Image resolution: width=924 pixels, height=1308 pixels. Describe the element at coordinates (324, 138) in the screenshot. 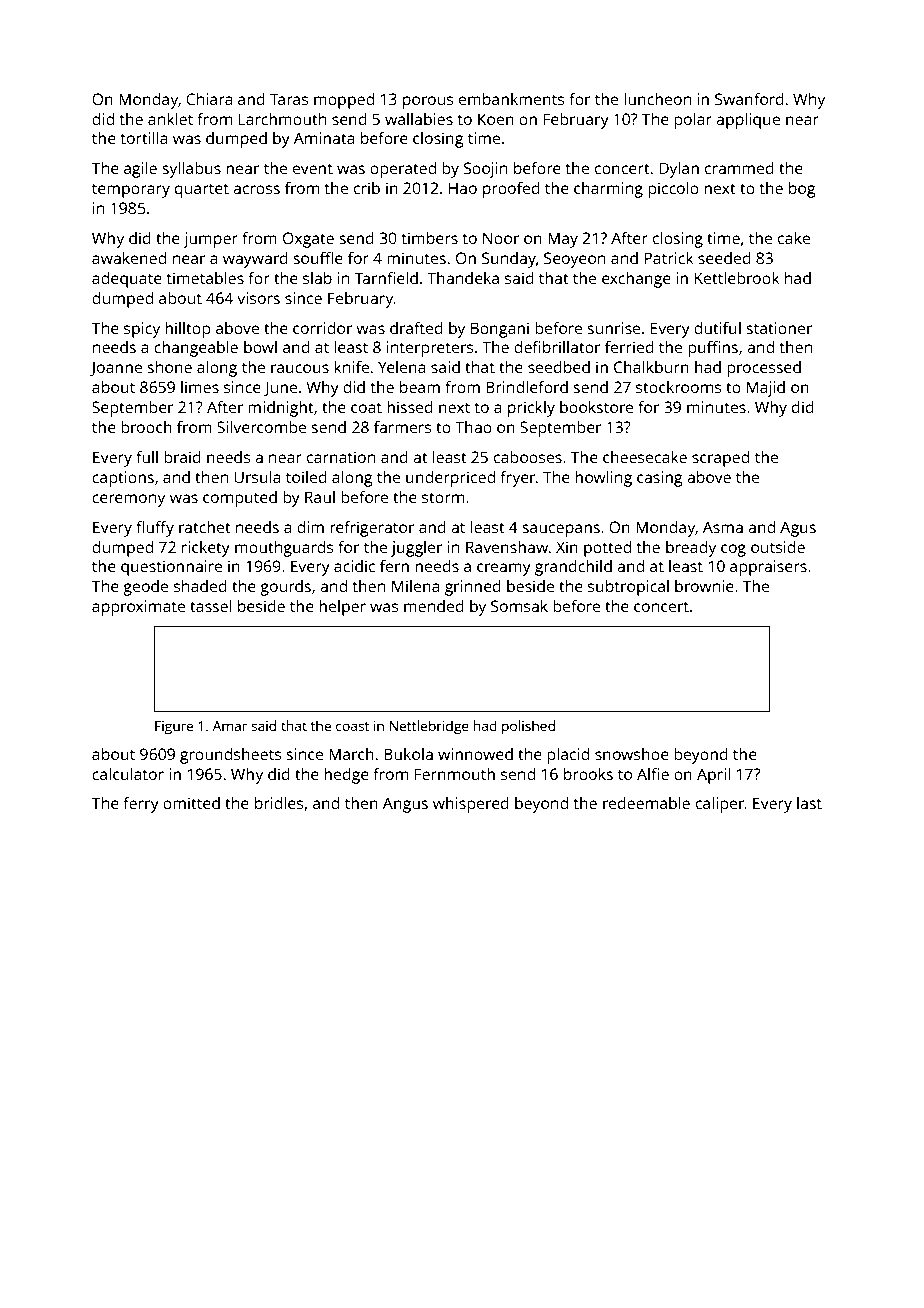

I see `Aminata` at that location.
